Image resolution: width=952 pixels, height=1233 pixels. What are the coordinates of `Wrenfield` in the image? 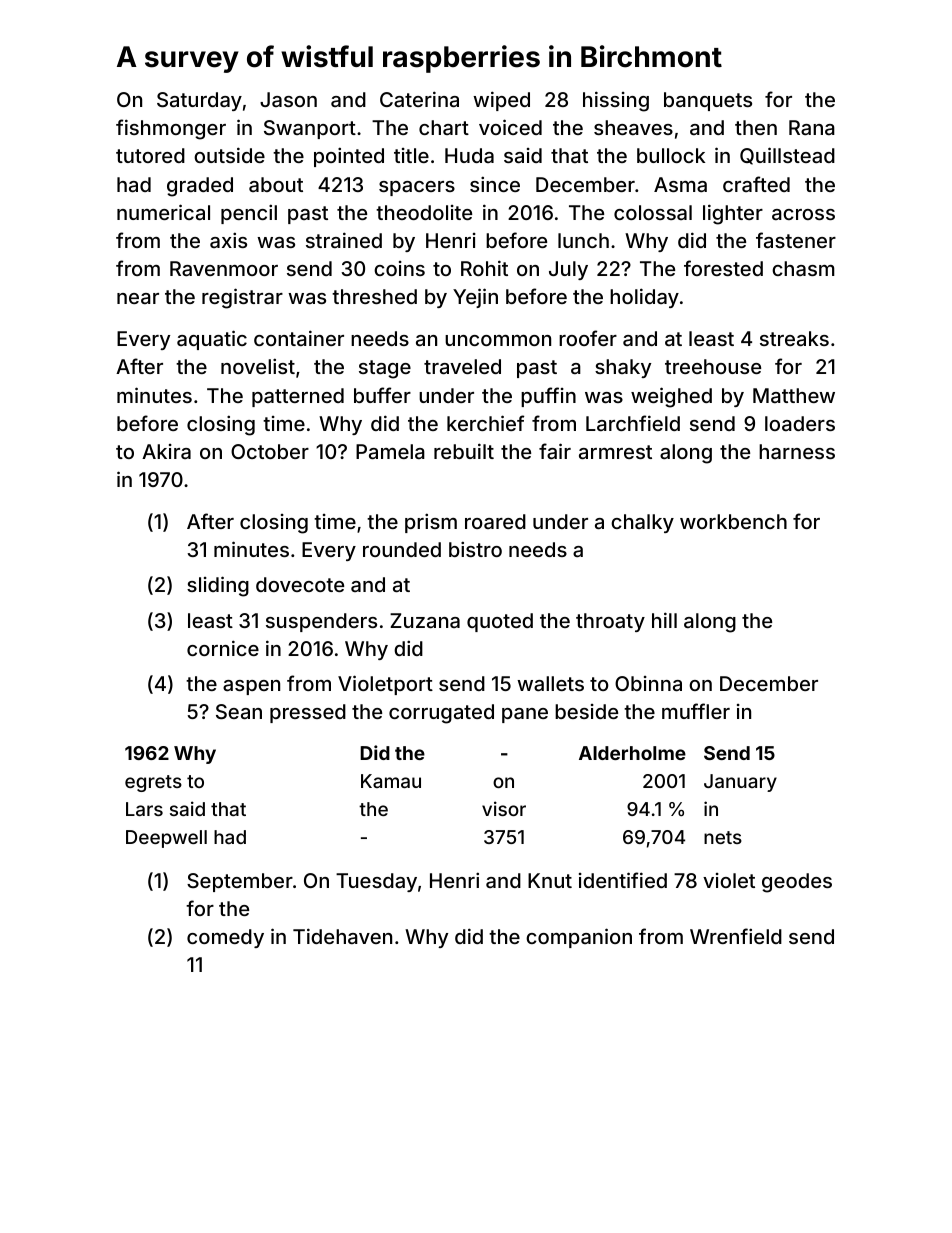 It's located at (736, 936).
